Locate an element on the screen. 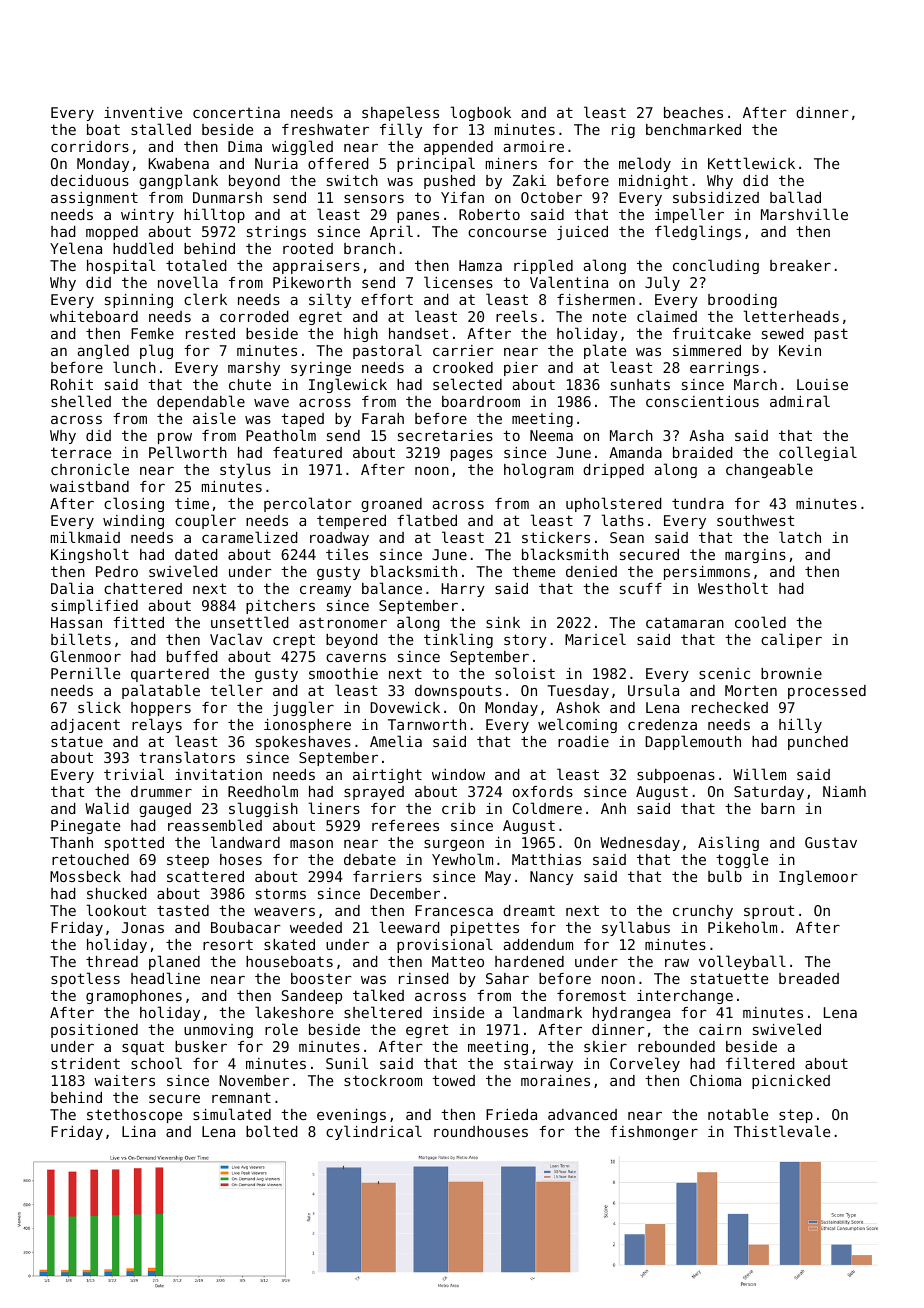 The height and width of the screenshot is (1308, 924). sewed is located at coordinates (783, 333).
